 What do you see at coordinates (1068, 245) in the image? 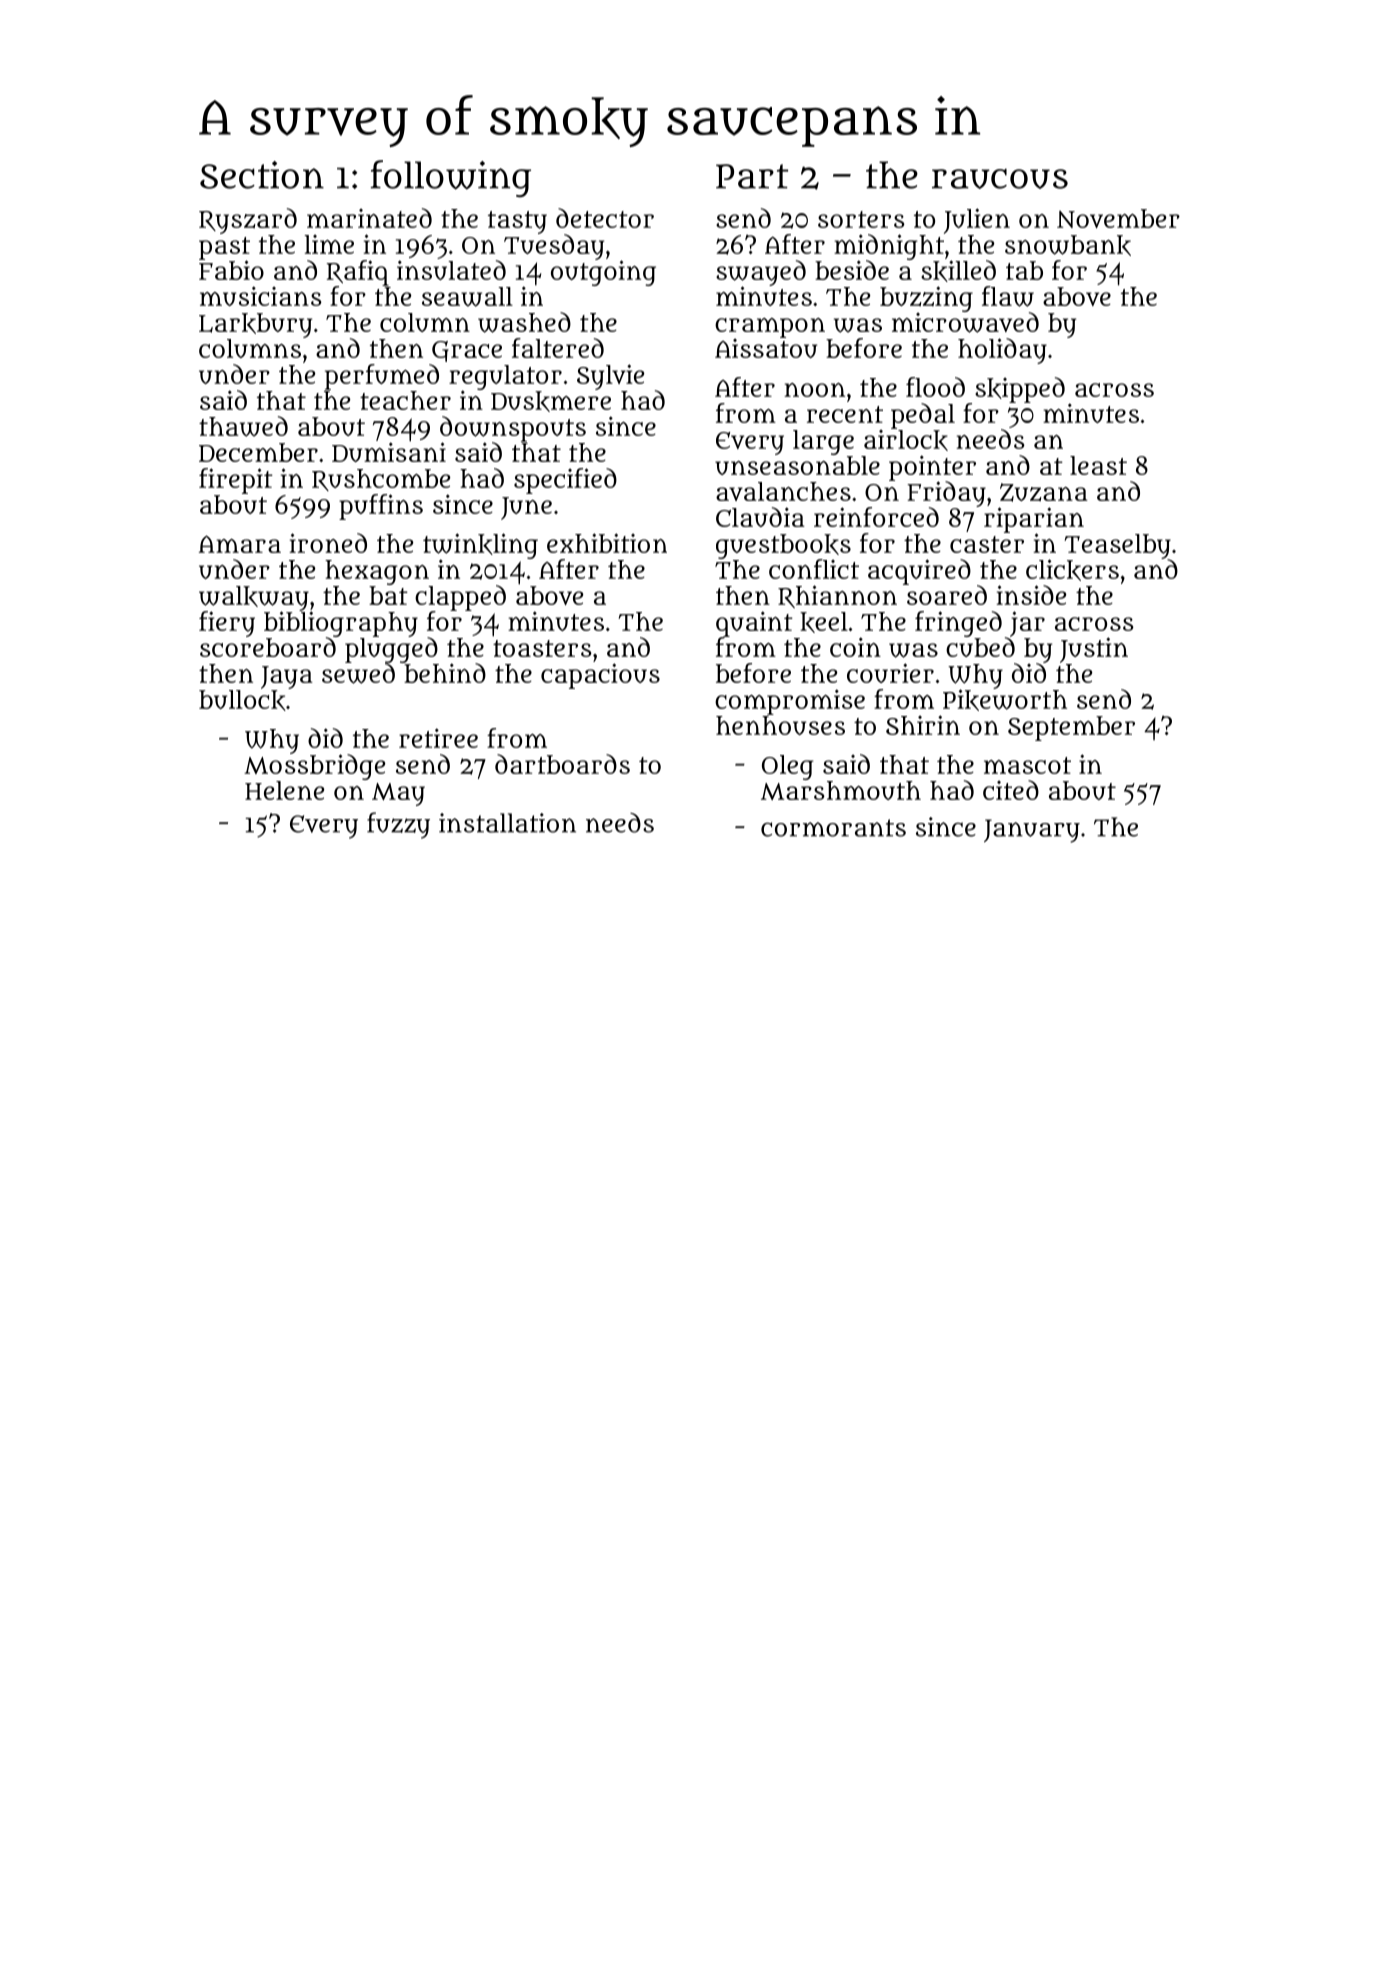
I see `snowbank` at bounding box center [1068, 245].
